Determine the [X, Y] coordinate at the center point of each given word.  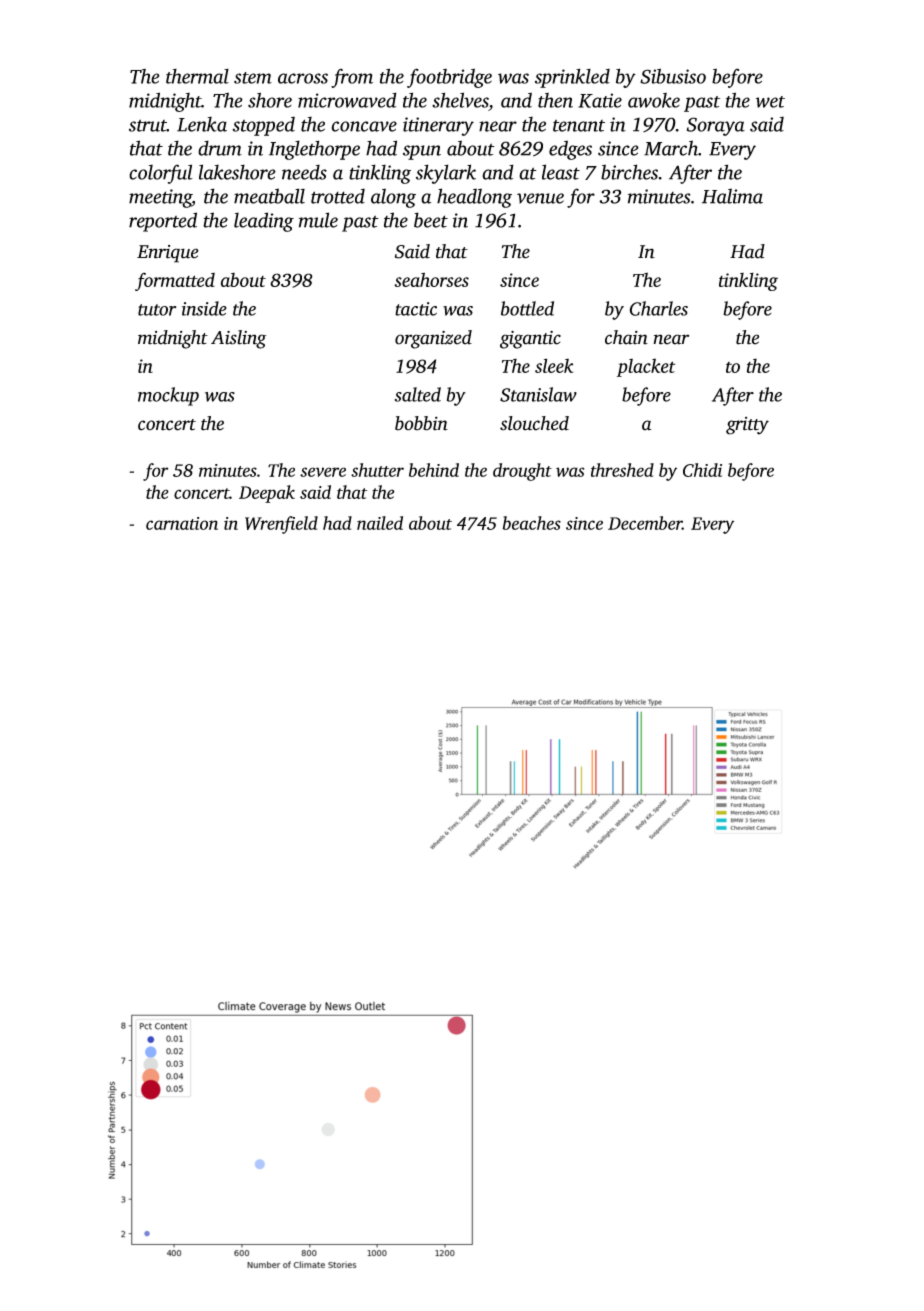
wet [770, 102]
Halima [732, 196]
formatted [175, 281]
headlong [474, 198]
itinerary [438, 126]
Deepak [267, 494]
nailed [380, 523]
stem [253, 78]
